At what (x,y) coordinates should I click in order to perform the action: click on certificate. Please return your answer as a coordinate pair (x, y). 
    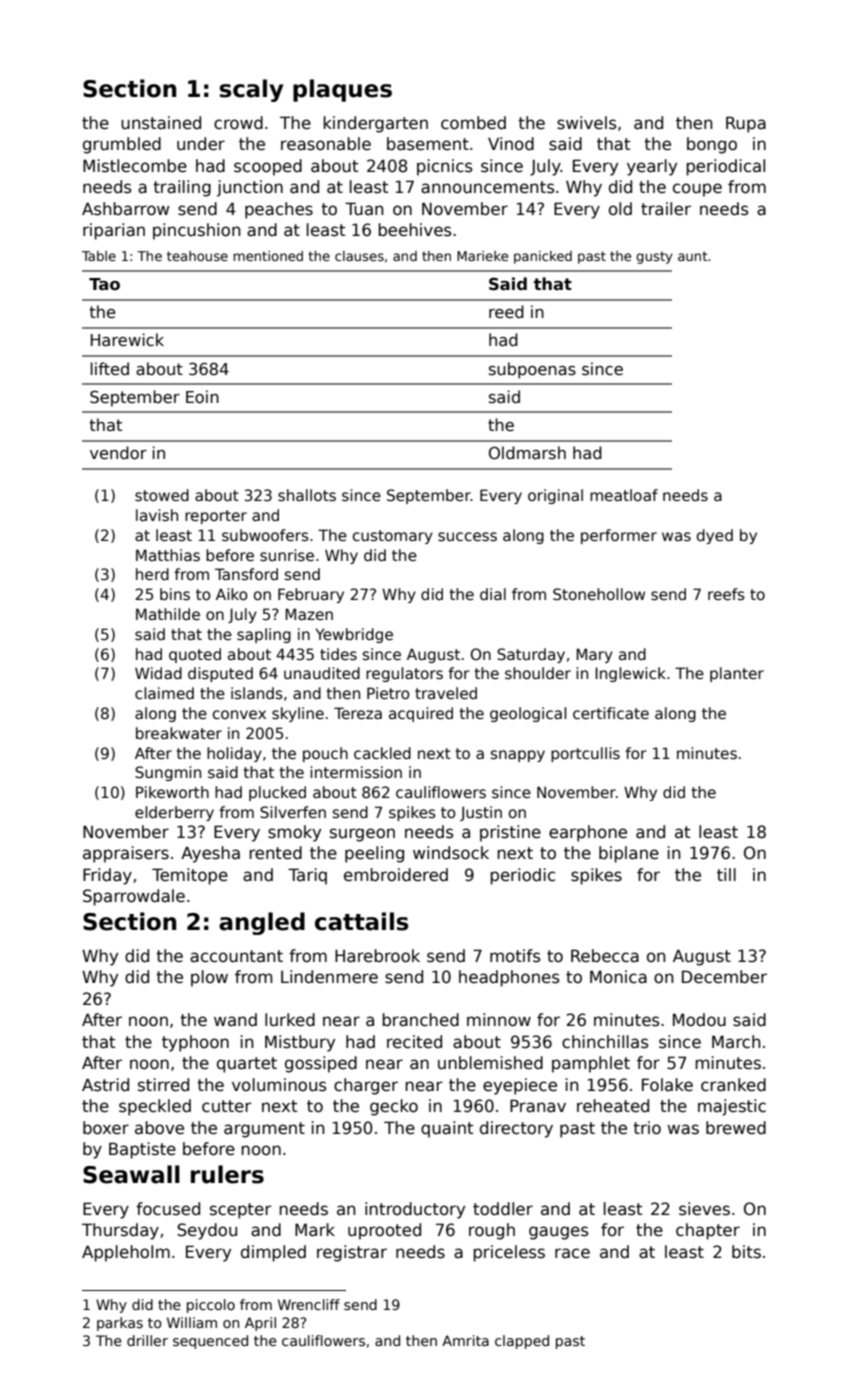
    Looking at the image, I should click on (611, 713).
